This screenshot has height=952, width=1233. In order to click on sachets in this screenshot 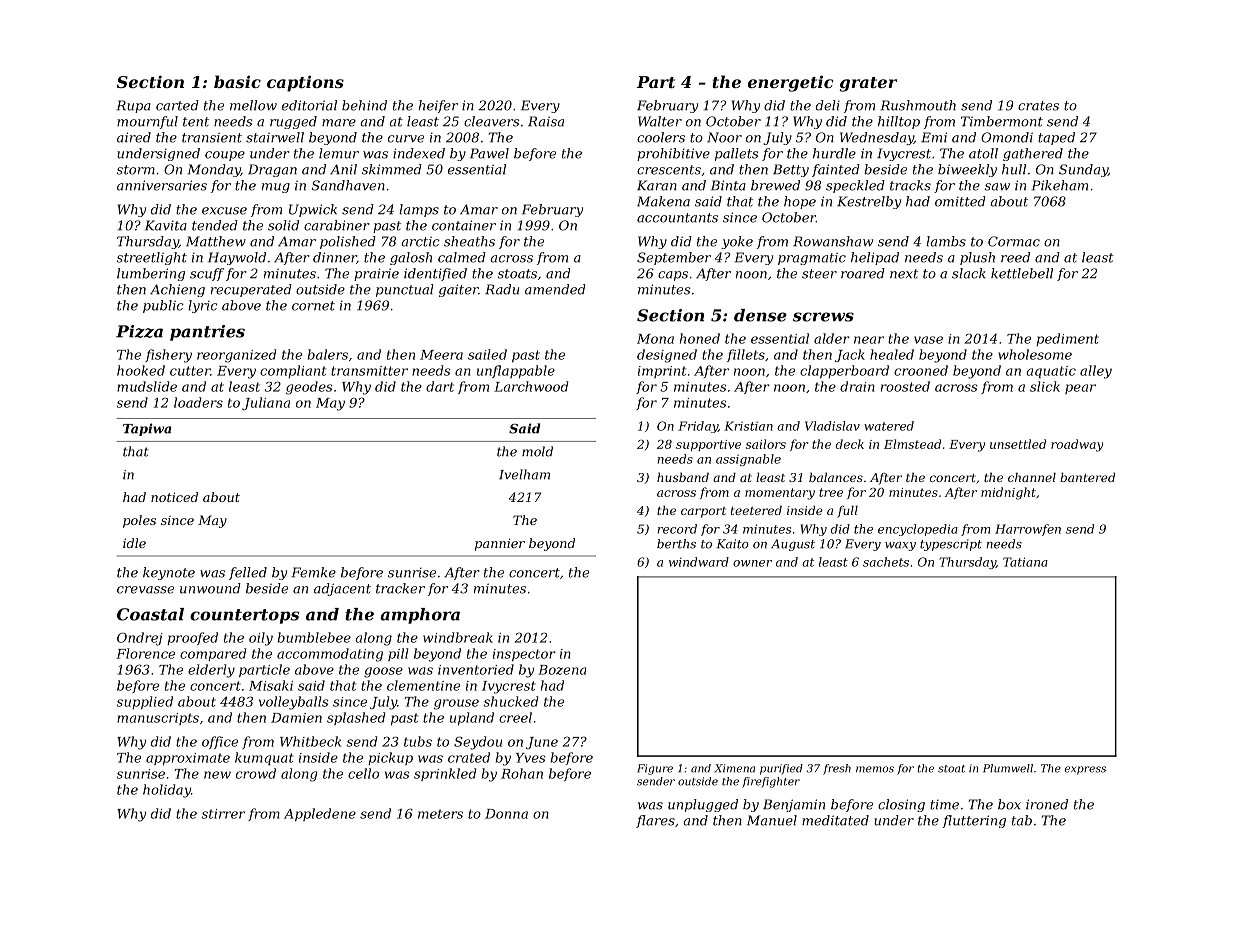, I will do `click(886, 562)`.
